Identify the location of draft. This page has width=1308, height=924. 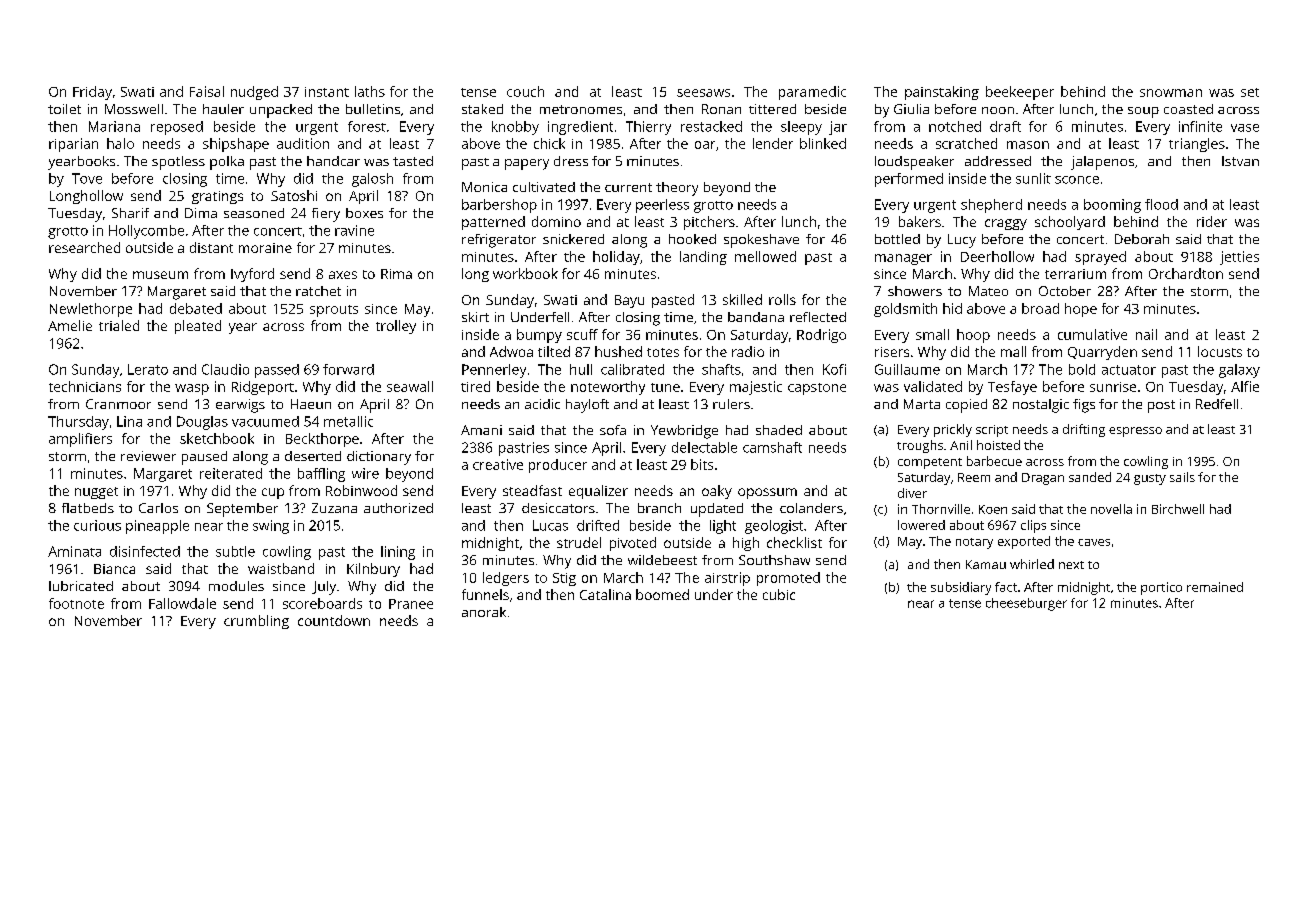
(1005, 126).
